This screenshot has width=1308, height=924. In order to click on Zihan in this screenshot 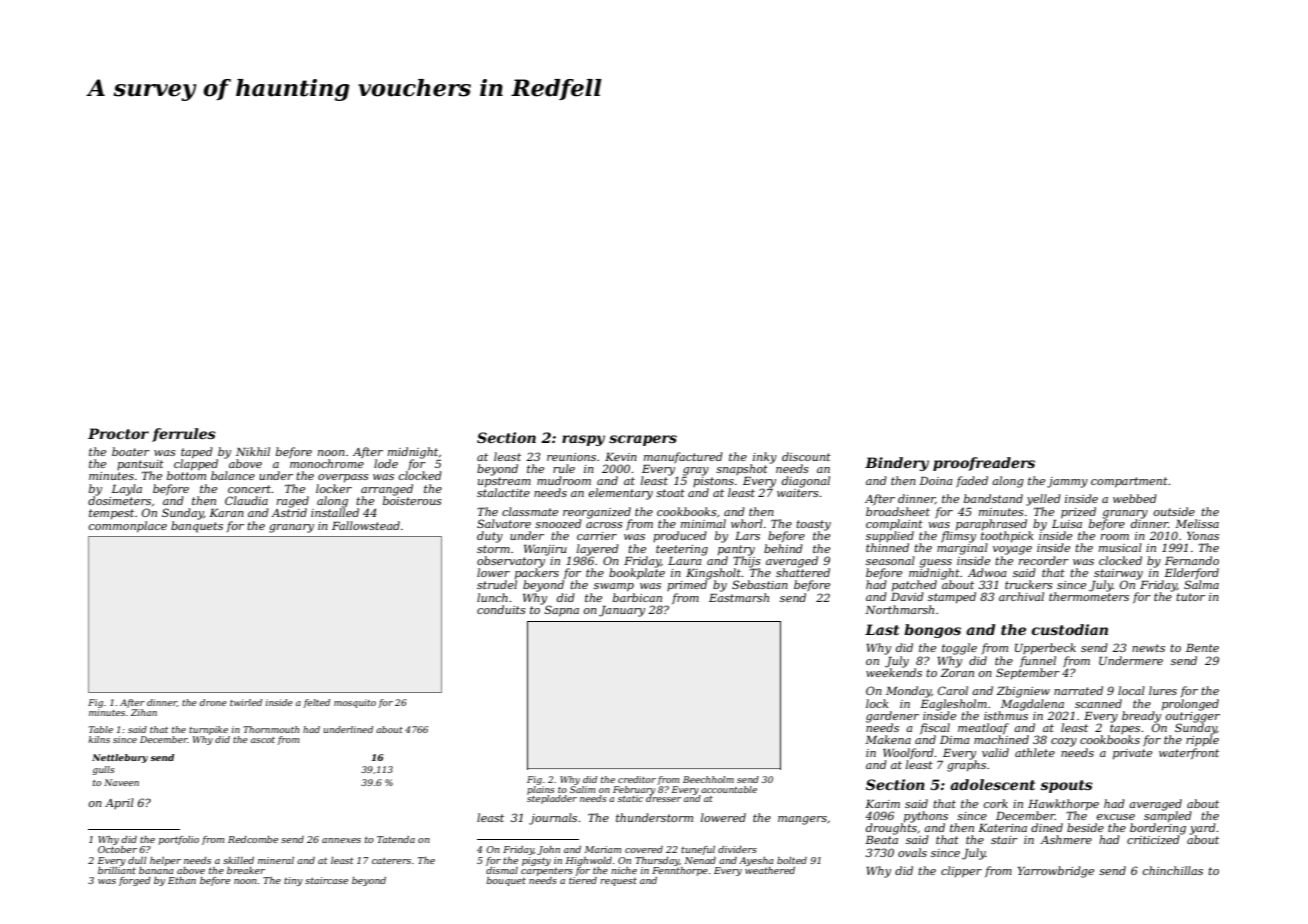, I will do `click(144, 712)`.
